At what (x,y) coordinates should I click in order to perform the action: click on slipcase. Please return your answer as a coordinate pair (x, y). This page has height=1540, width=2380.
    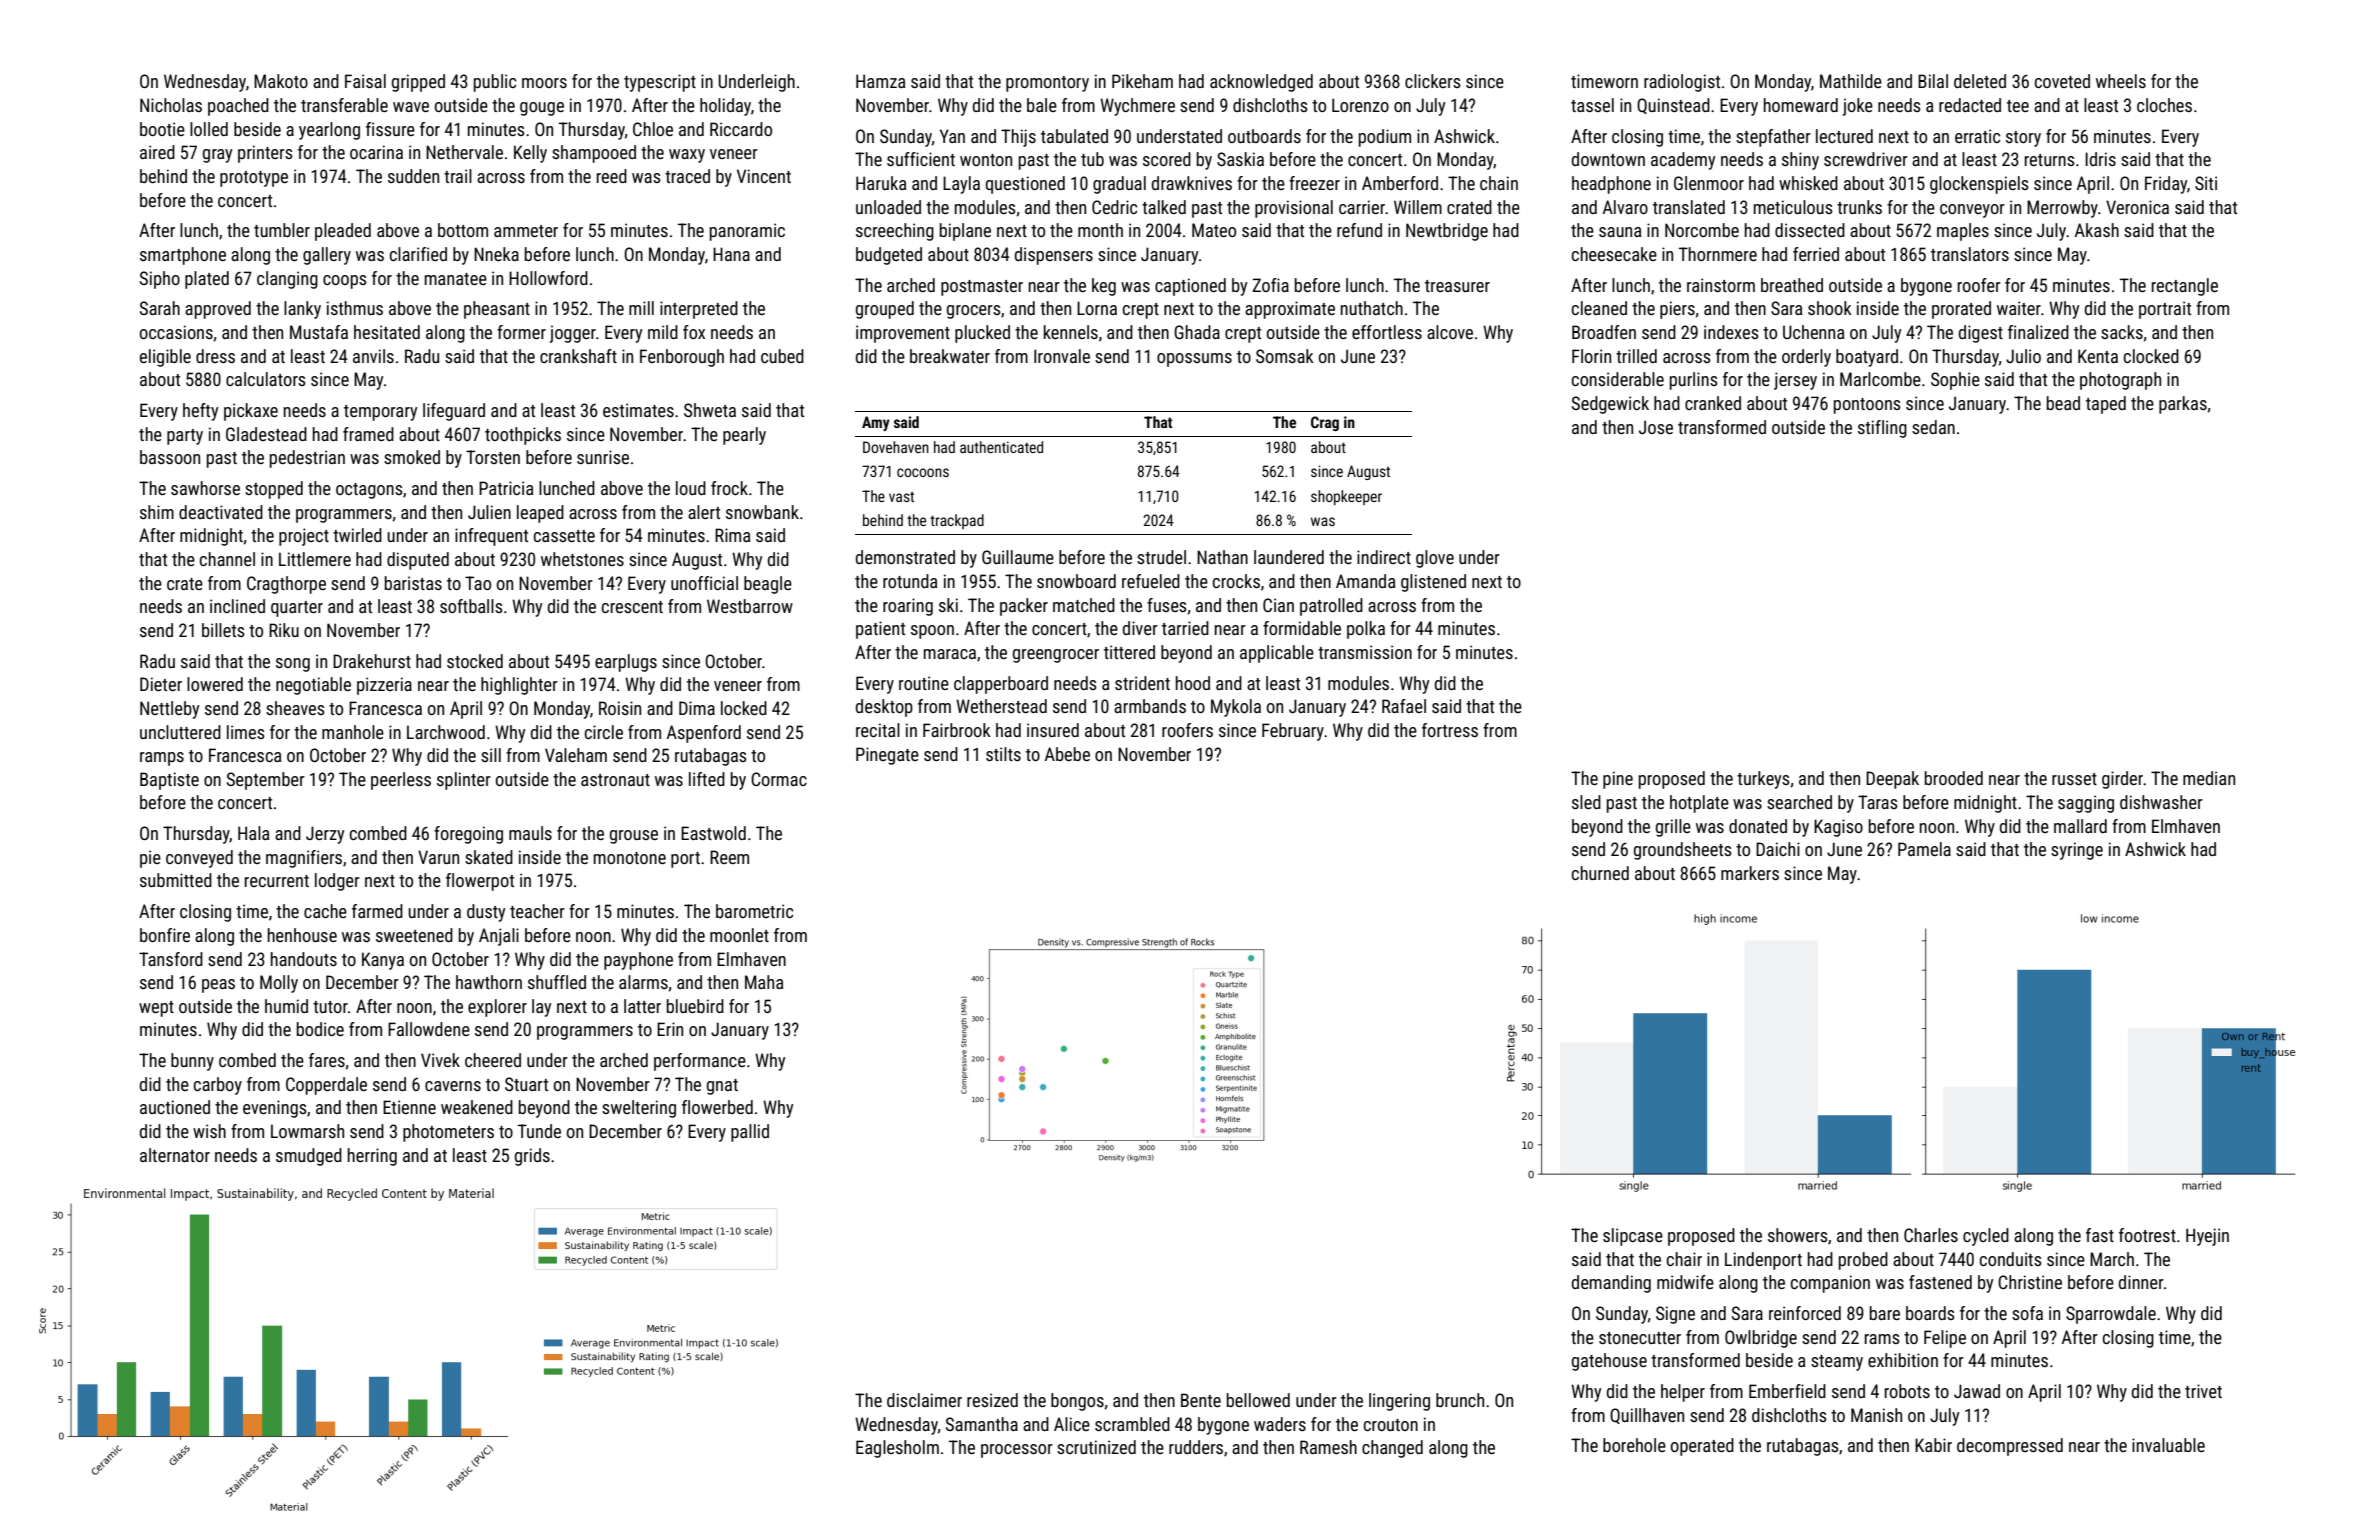
    Looking at the image, I should click on (1633, 1237).
